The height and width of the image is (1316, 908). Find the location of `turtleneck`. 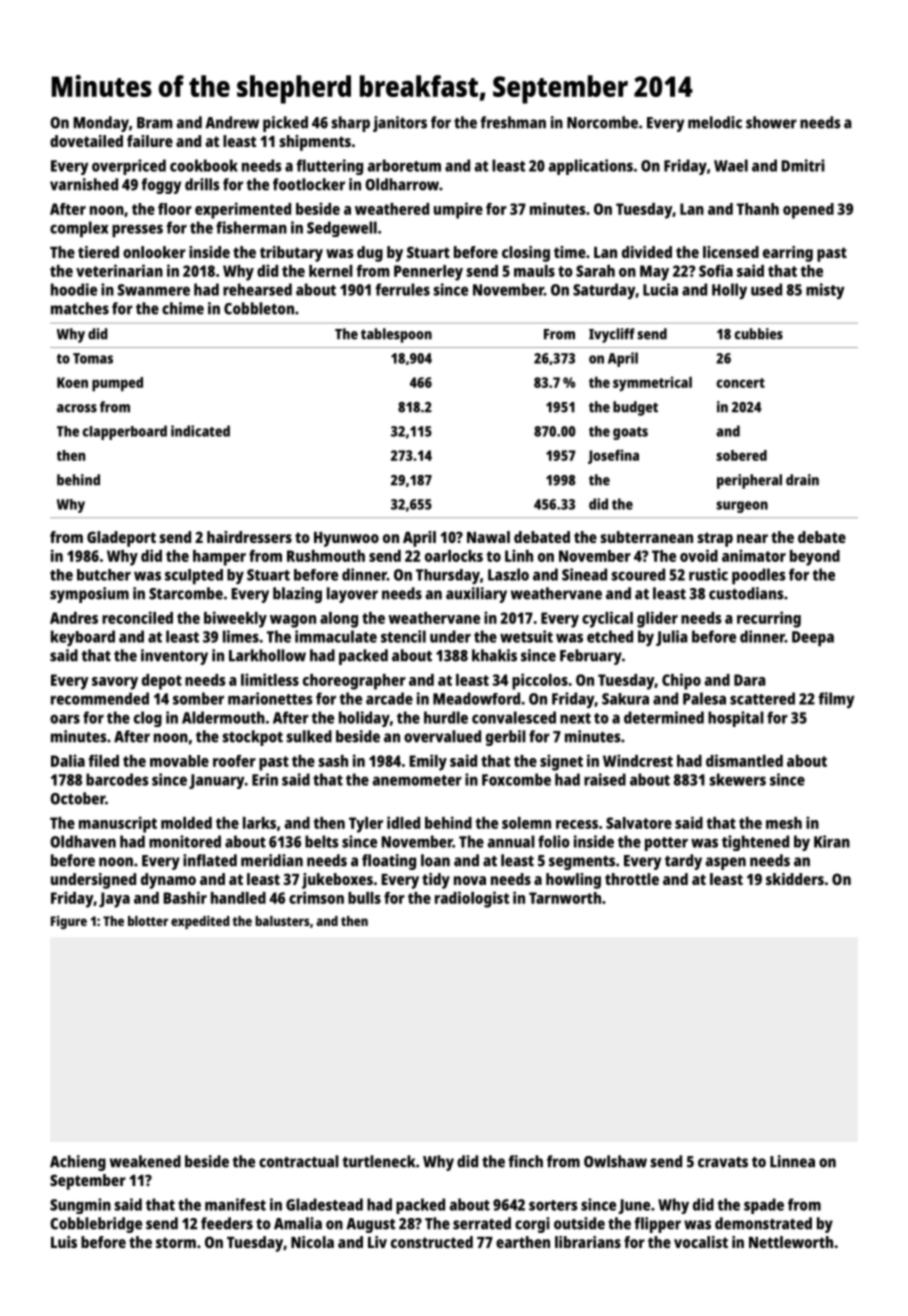

turtleneck is located at coordinates (379, 1161).
